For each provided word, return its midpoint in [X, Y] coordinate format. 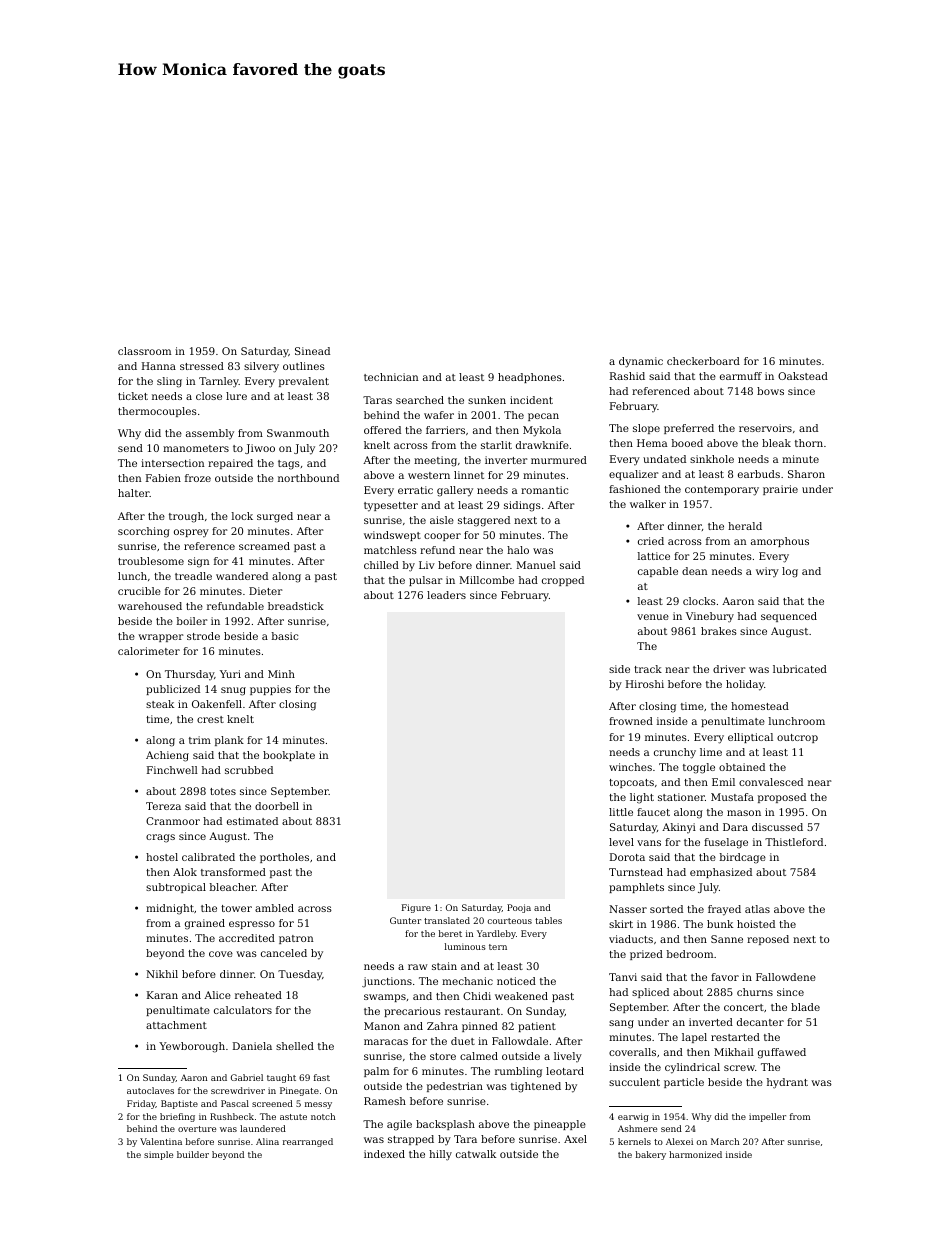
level [621, 842]
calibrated [208, 857]
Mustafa [732, 797]
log [790, 572]
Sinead [312, 351]
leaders [446, 595]
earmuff [741, 376]
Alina [267, 1141]
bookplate [289, 756]
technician [391, 377]
